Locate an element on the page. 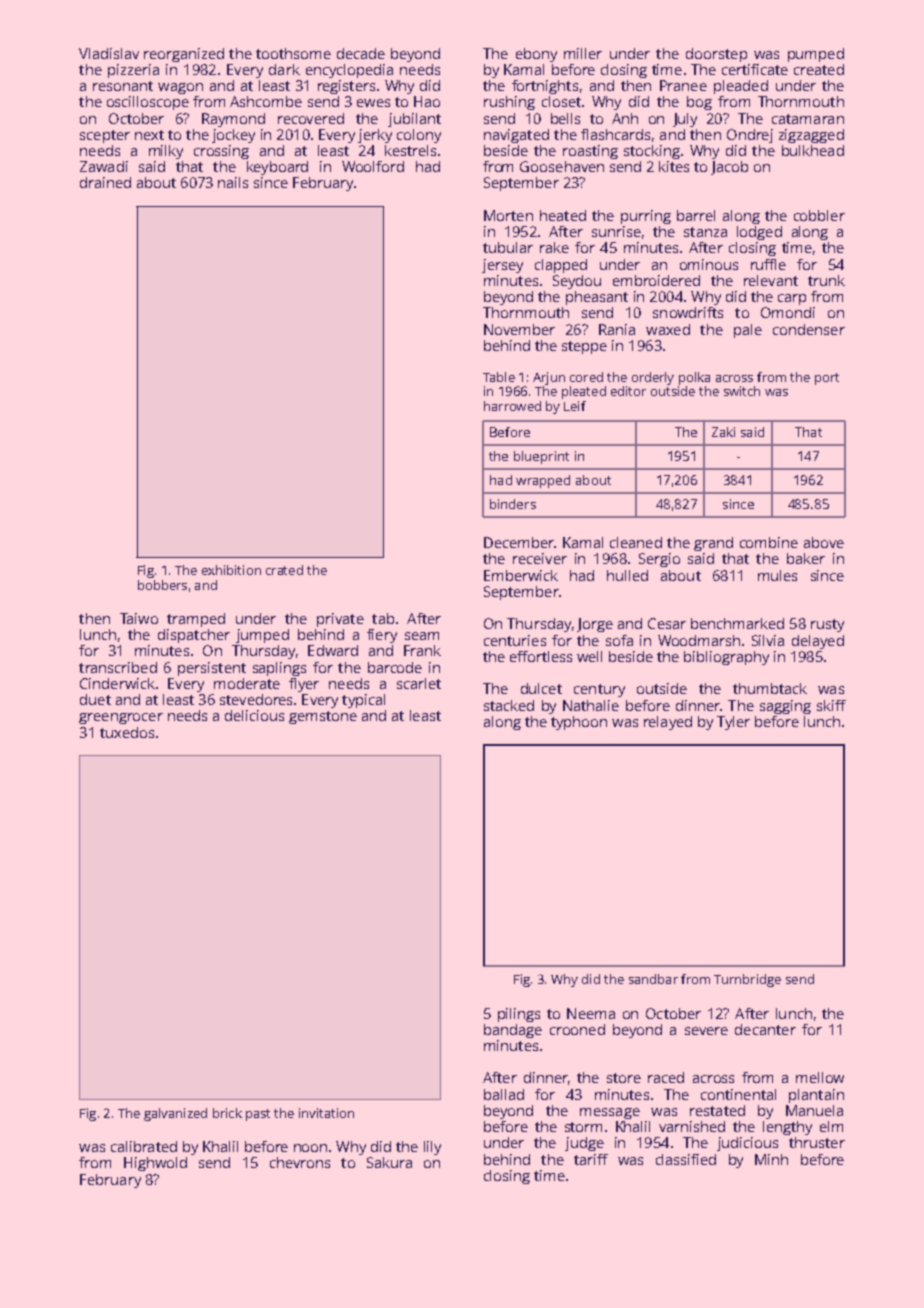  port is located at coordinates (827, 379).
